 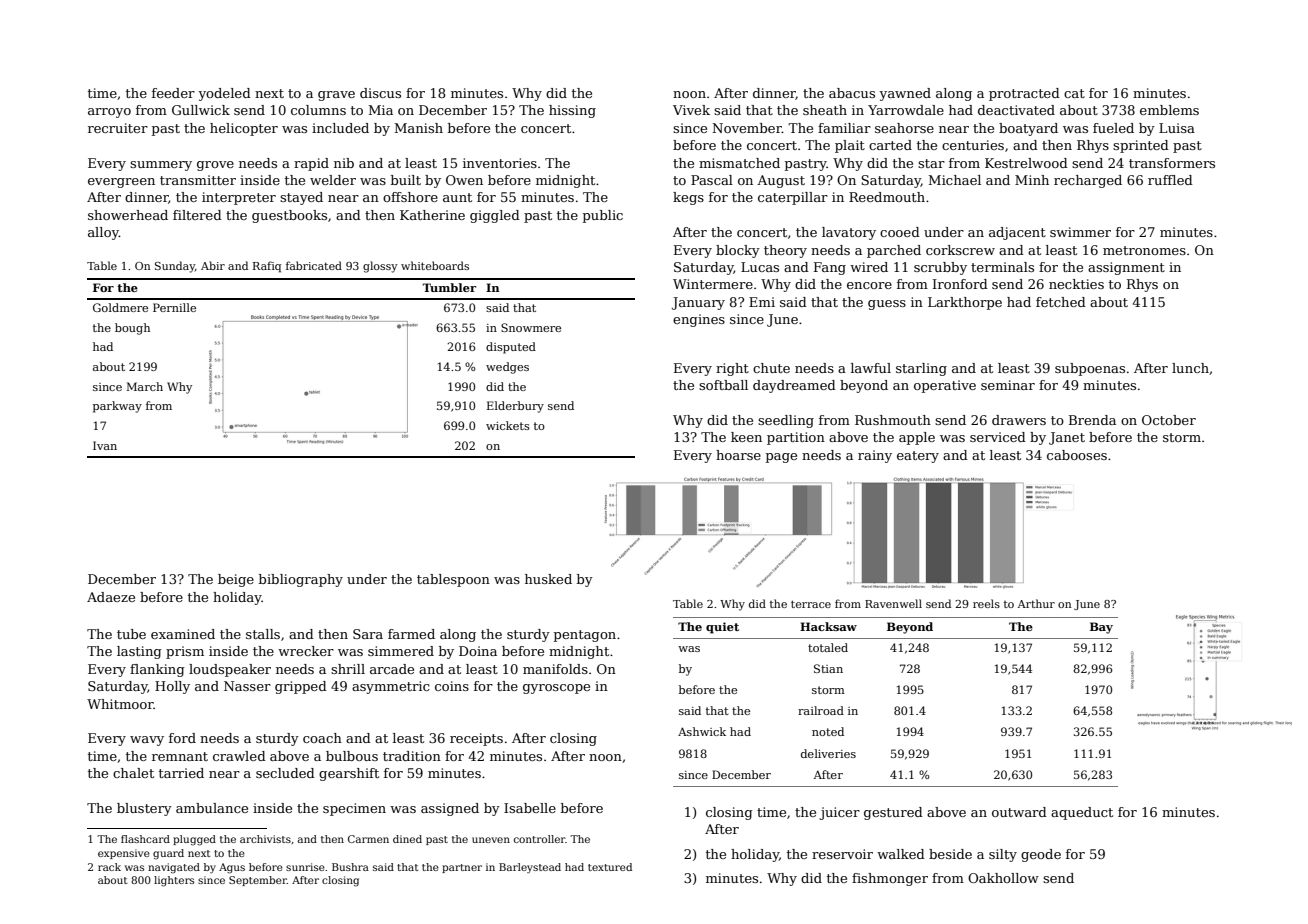 I want to click on daydreamed, so click(x=794, y=386).
